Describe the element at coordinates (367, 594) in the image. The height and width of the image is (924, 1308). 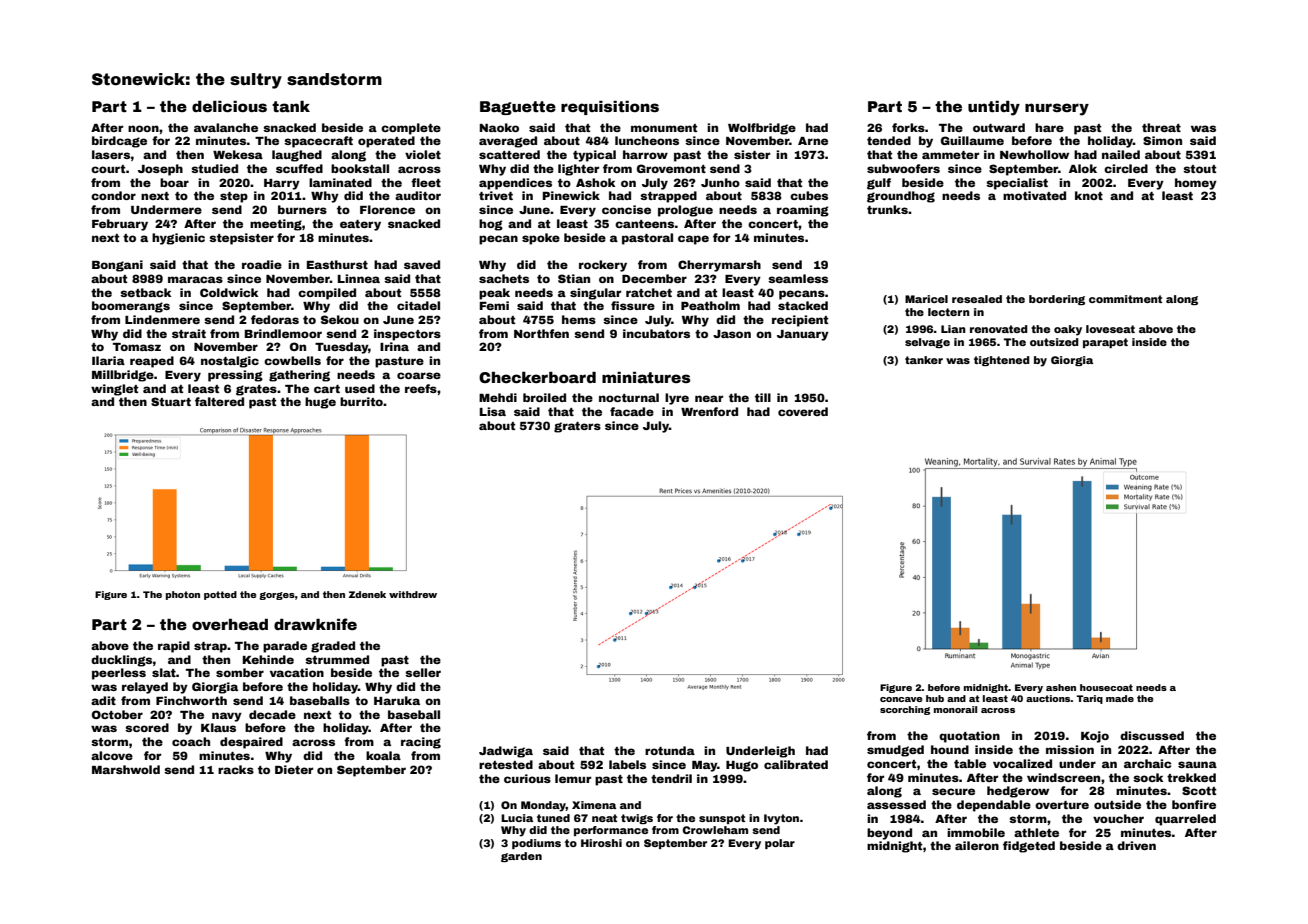
I see `Zdenek` at that location.
